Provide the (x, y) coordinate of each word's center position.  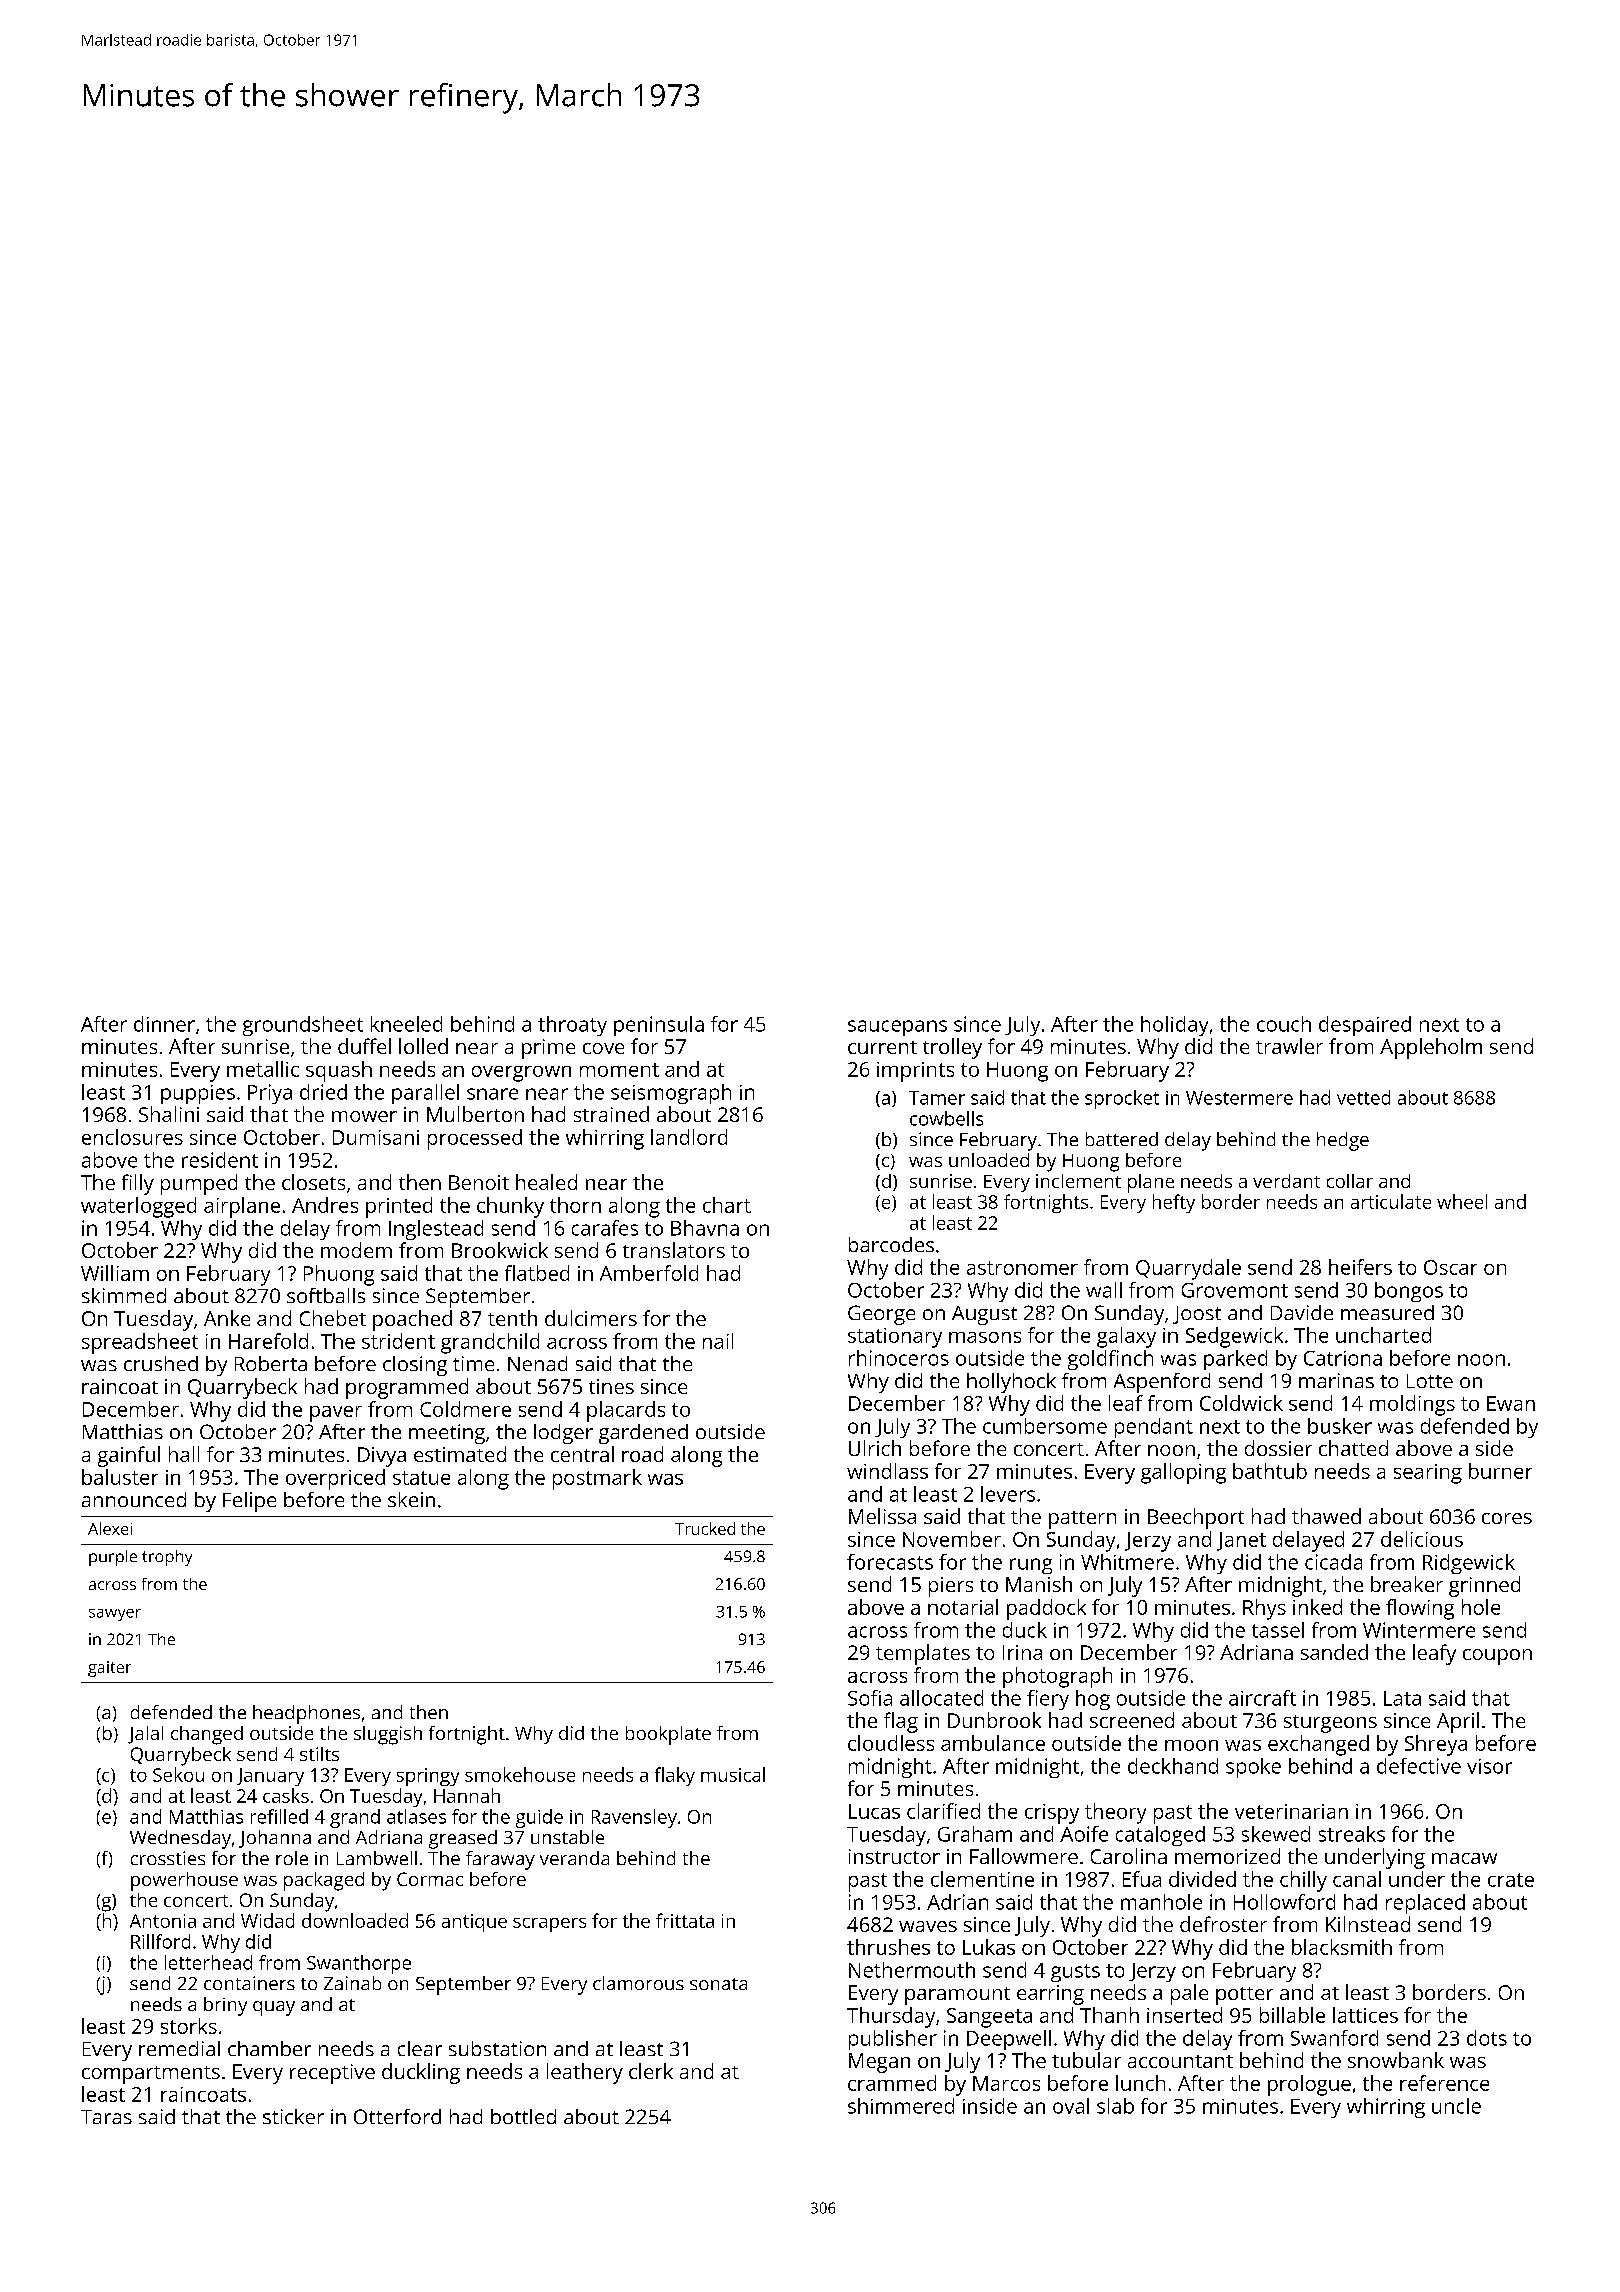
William (115, 1273)
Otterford (397, 2116)
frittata (685, 1920)
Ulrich (875, 1448)
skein (411, 1499)
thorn (575, 1205)
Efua (1142, 1879)
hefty (1174, 1203)
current (882, 1047)
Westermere (1239, 1098)
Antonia (163, 1921)
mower (364, 1116)
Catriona (1343, 1358)
